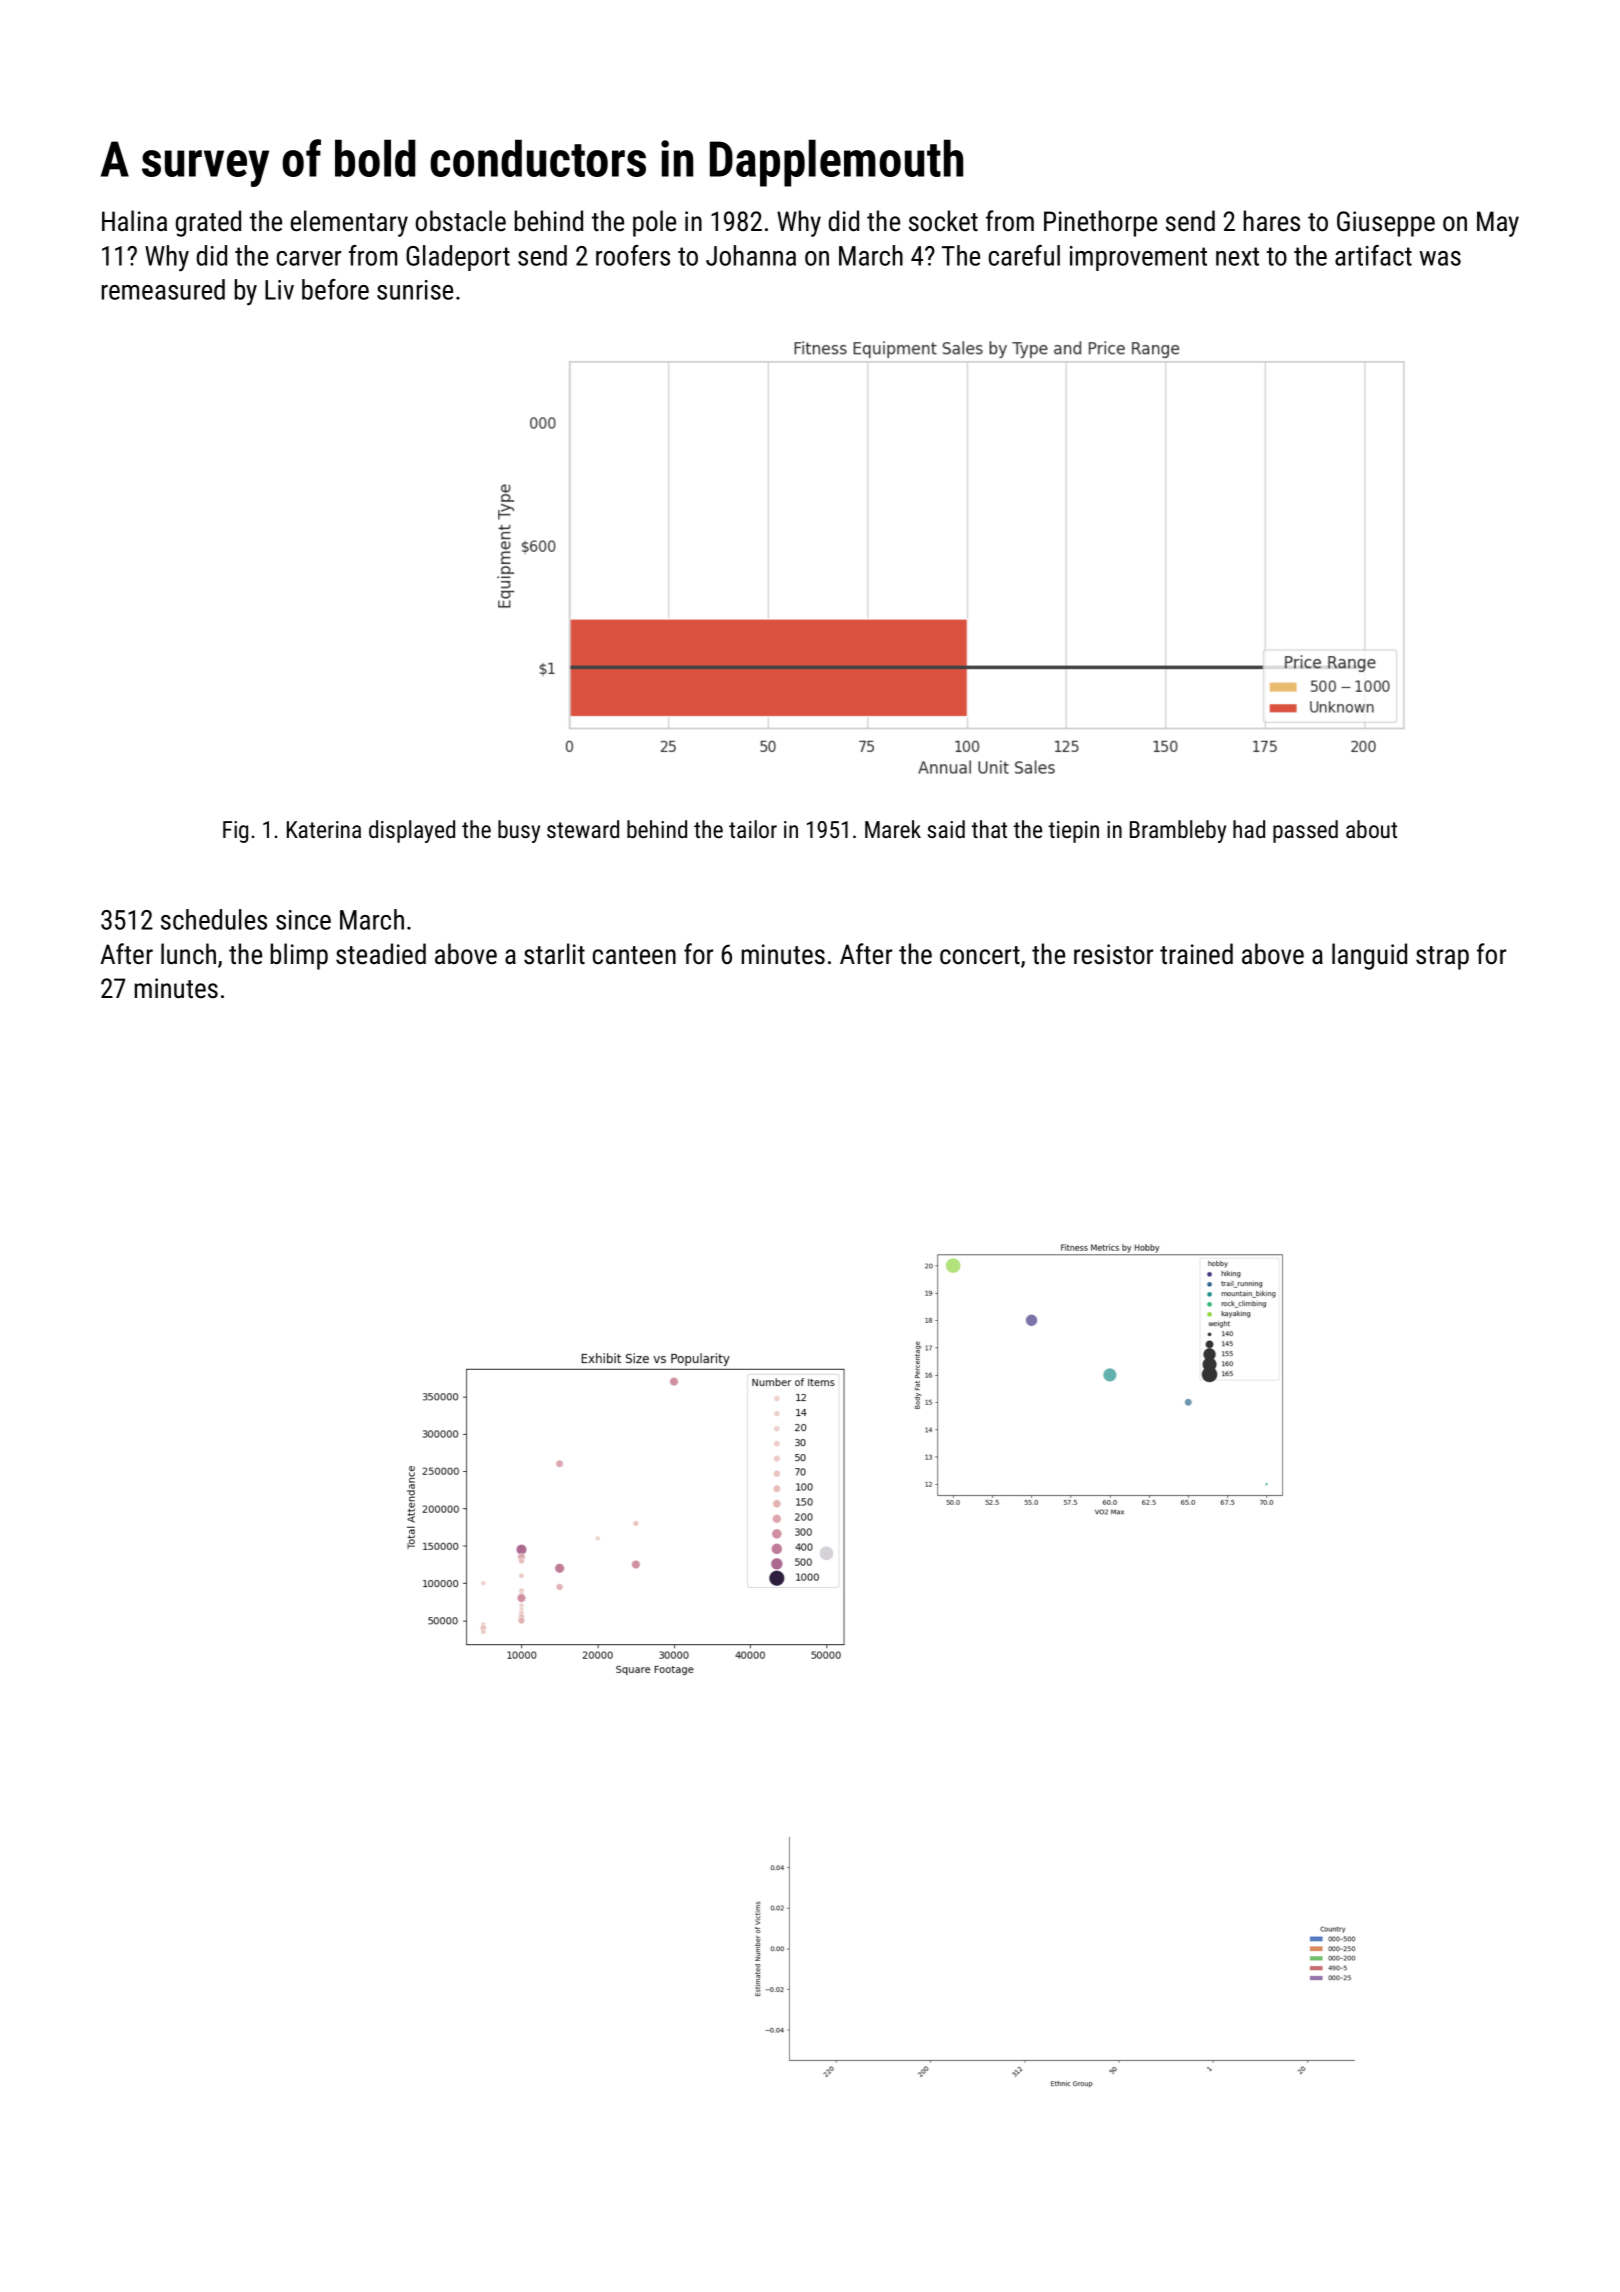  I want to click on before, so click(335, 289).
